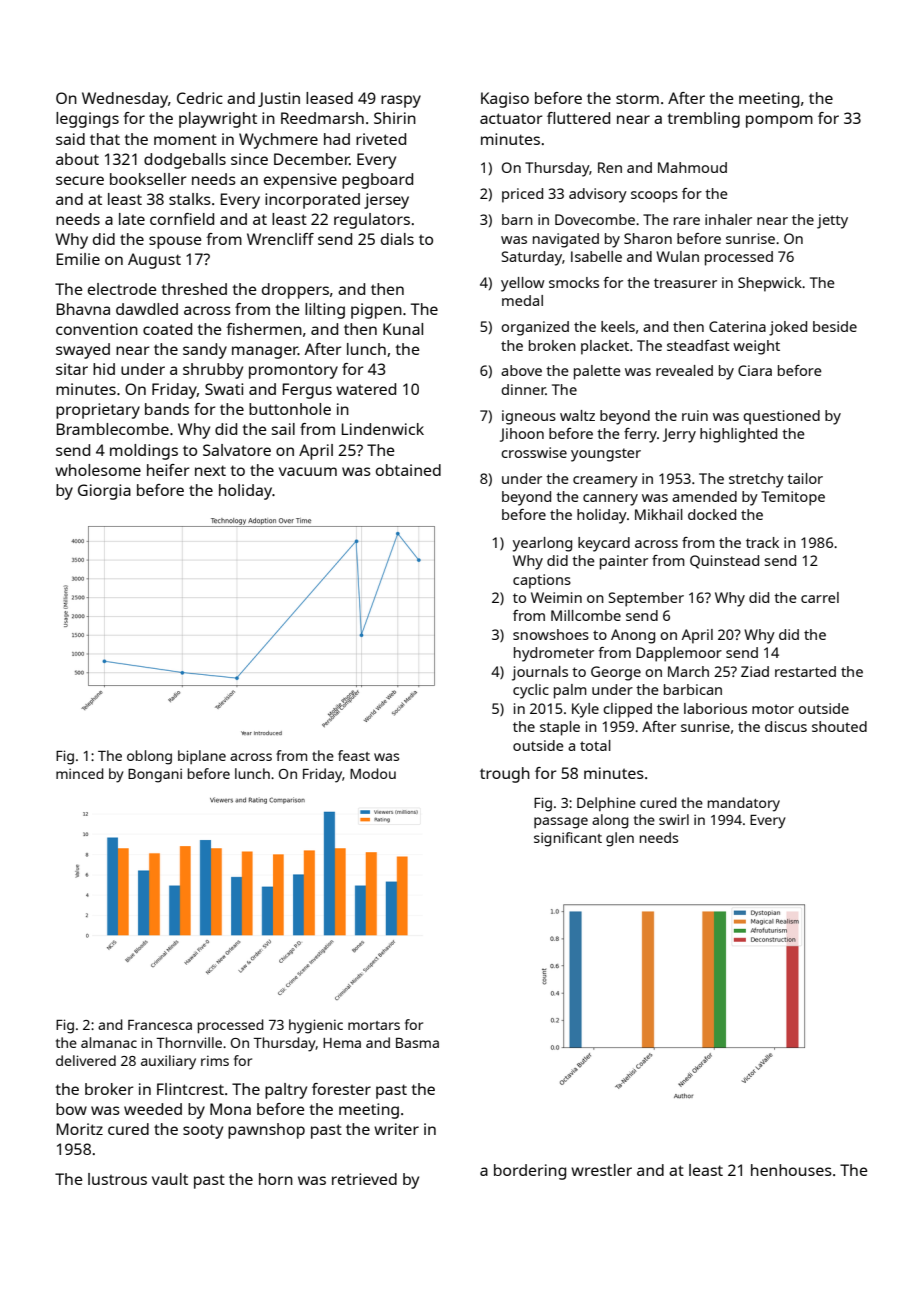 The image size is (924, 1308). I want to click on auxiliary, so click(168, 1062).
